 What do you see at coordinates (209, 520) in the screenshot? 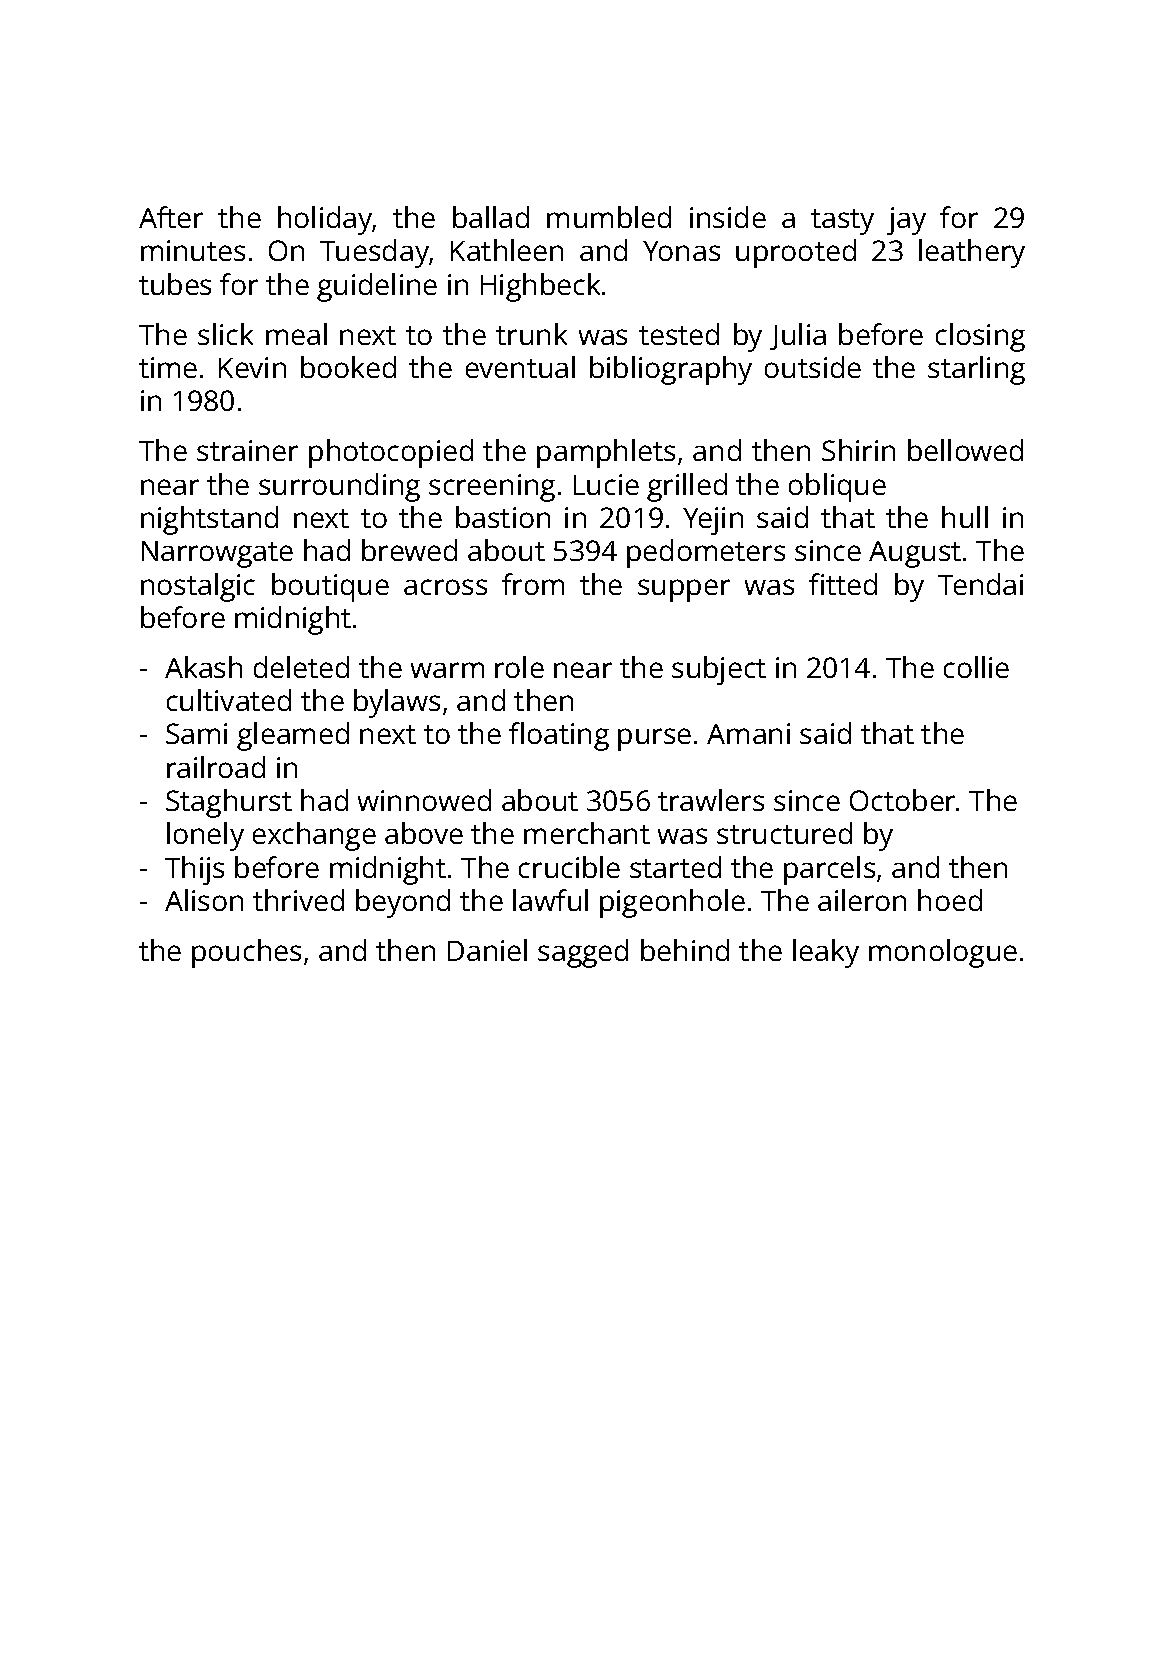
I see `nightstand` at bounding box center [209, 520].
